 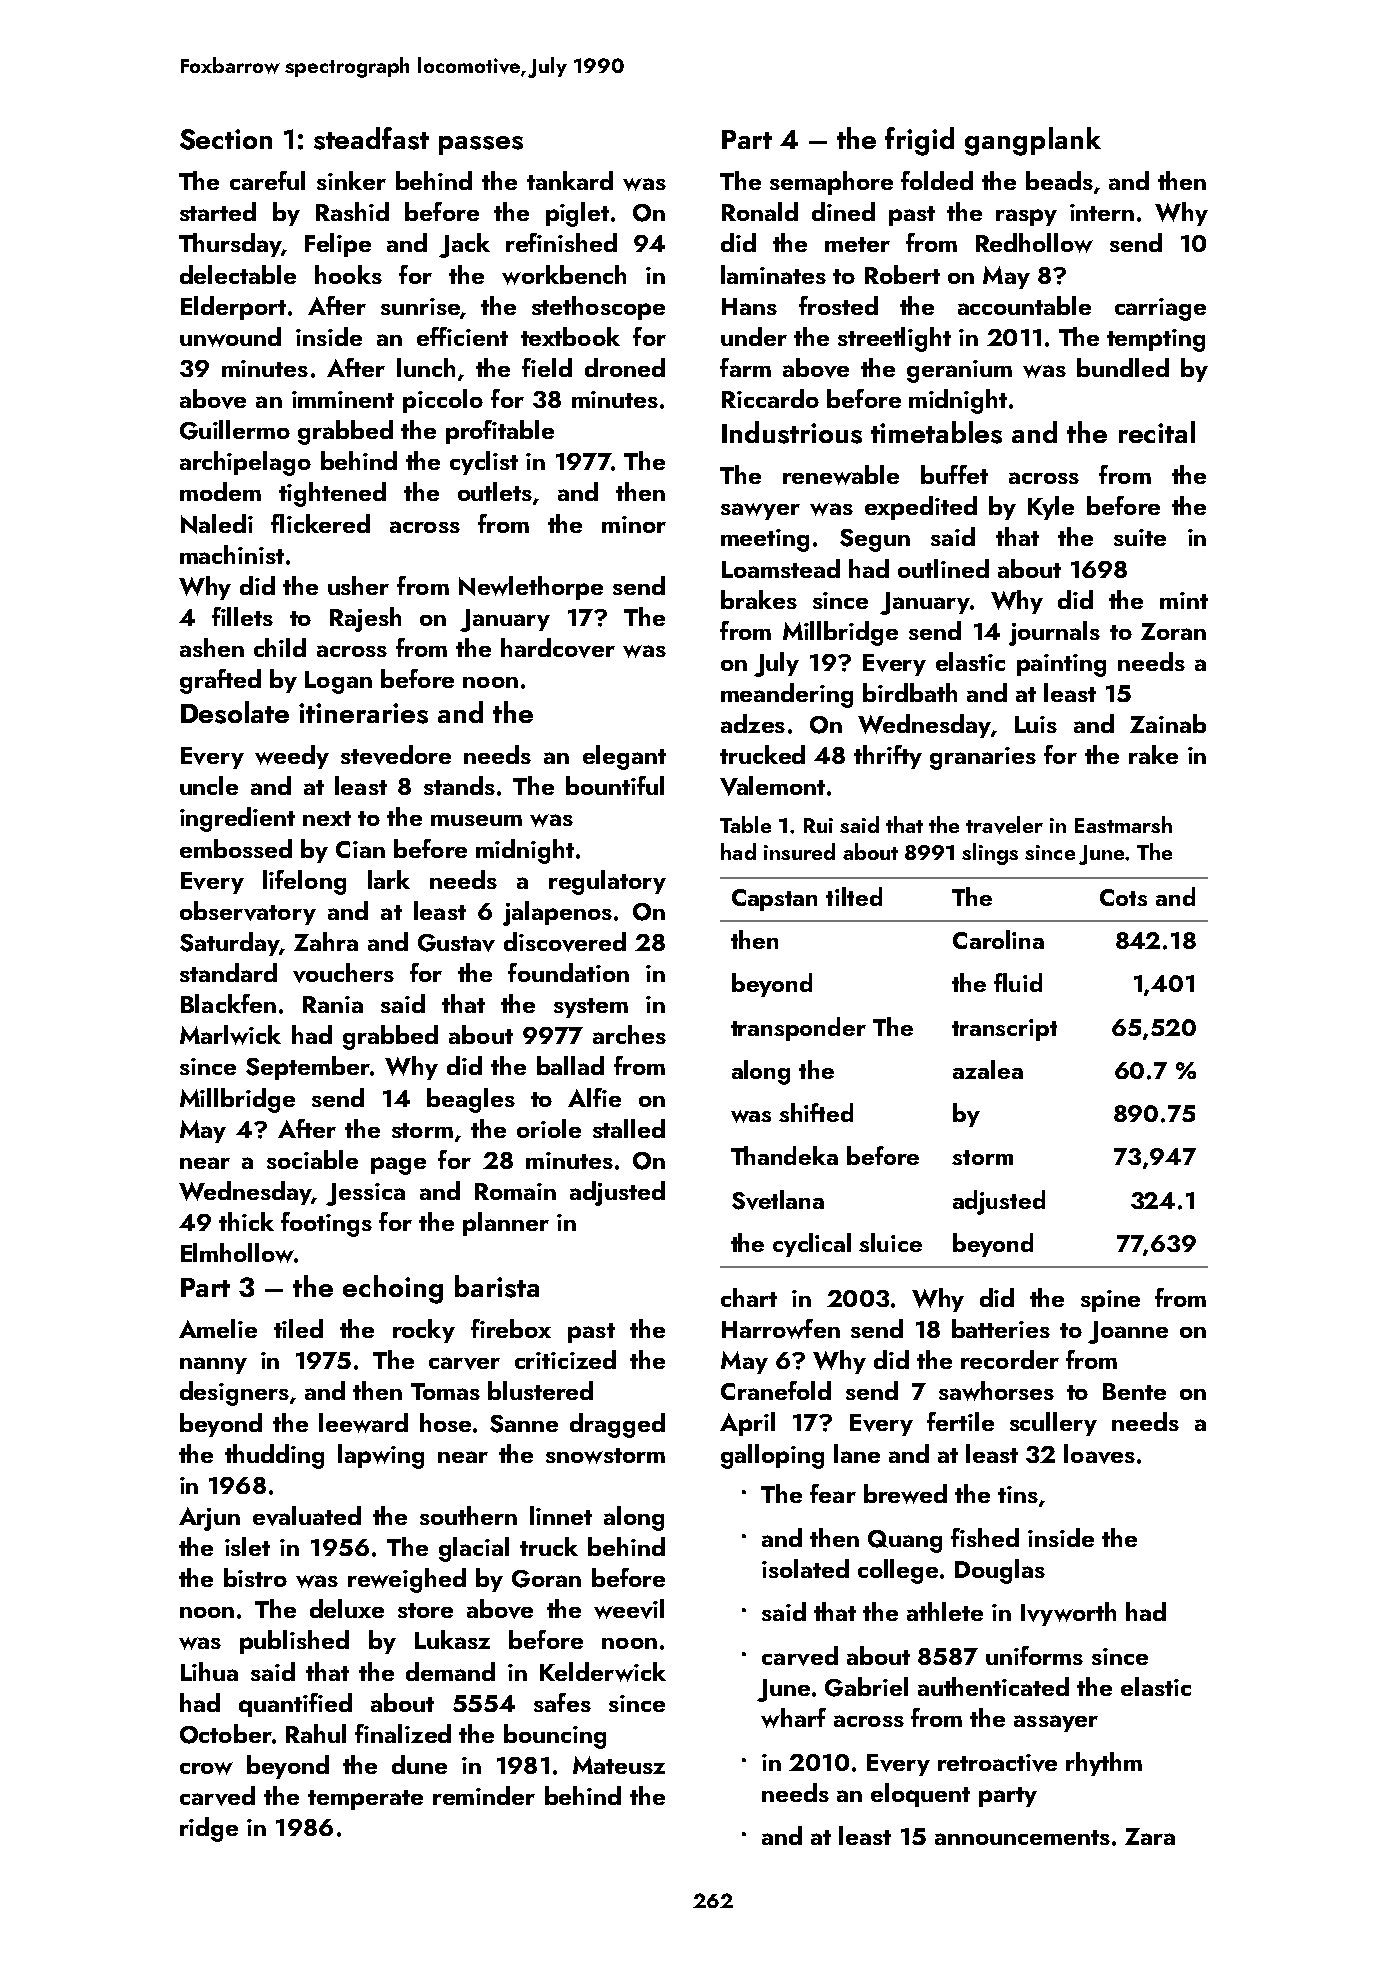 I want to click on adzes, so click(x=753, y=723).
